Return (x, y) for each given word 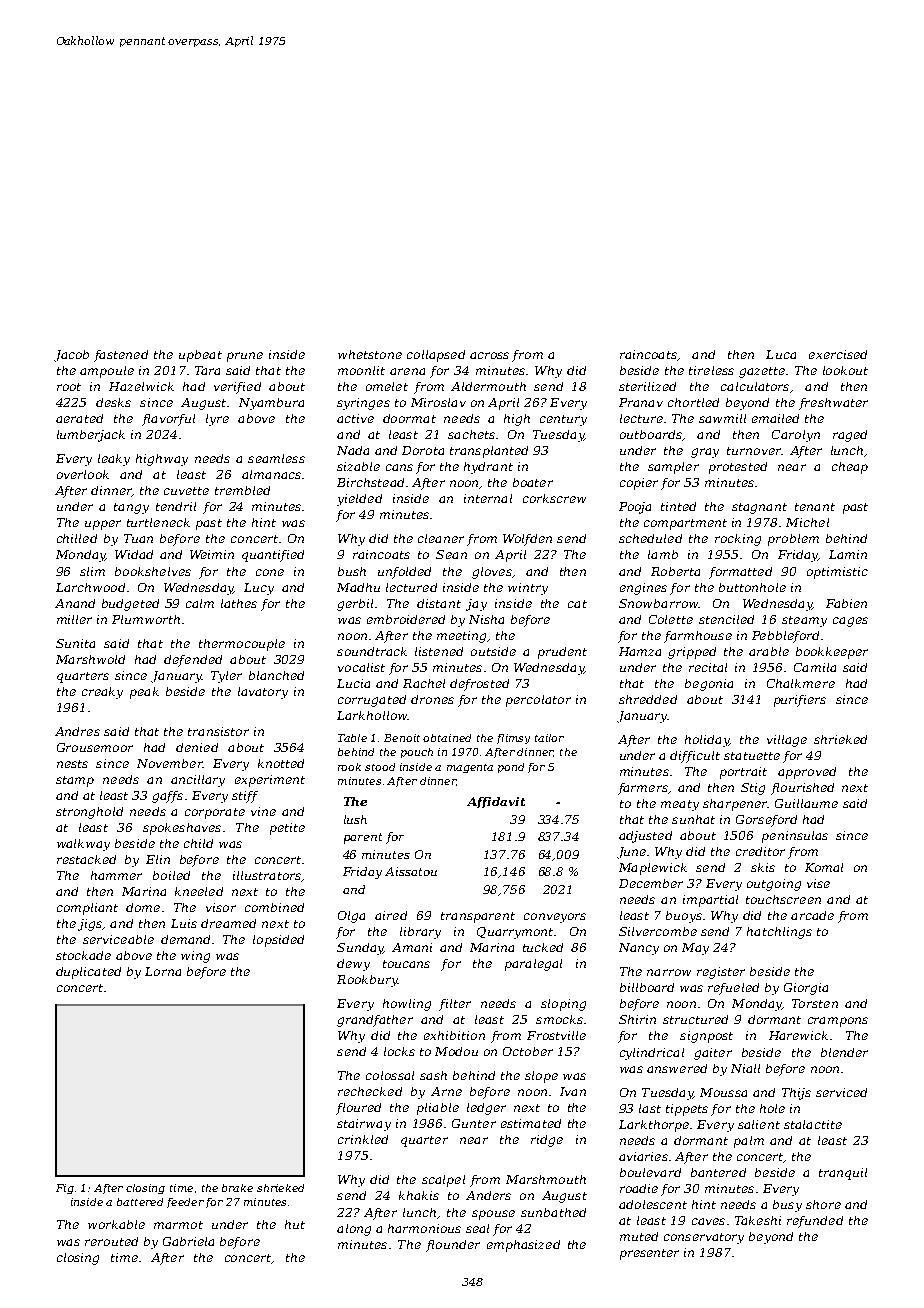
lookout (845, 370)
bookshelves (153, 571)
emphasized (523, 1246)
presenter (649, 1254)
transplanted (489, 452)
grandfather (375, 1021)
